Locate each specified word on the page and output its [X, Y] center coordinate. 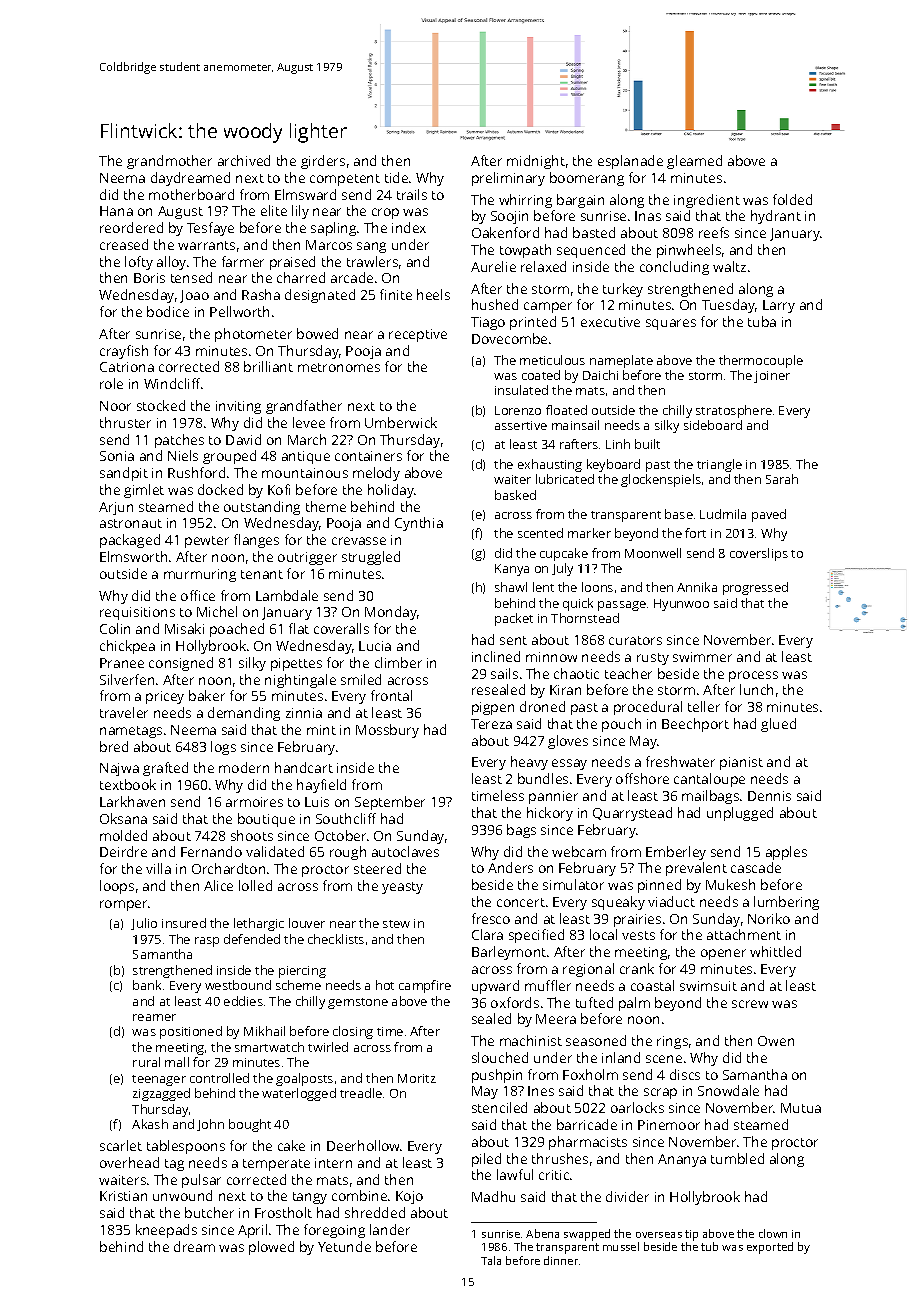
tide [396, 177]
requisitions [137, 613]
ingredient [707, 201]
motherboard [191, 194]
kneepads [166, 1231]
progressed [755, 588]
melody [376, 474]
